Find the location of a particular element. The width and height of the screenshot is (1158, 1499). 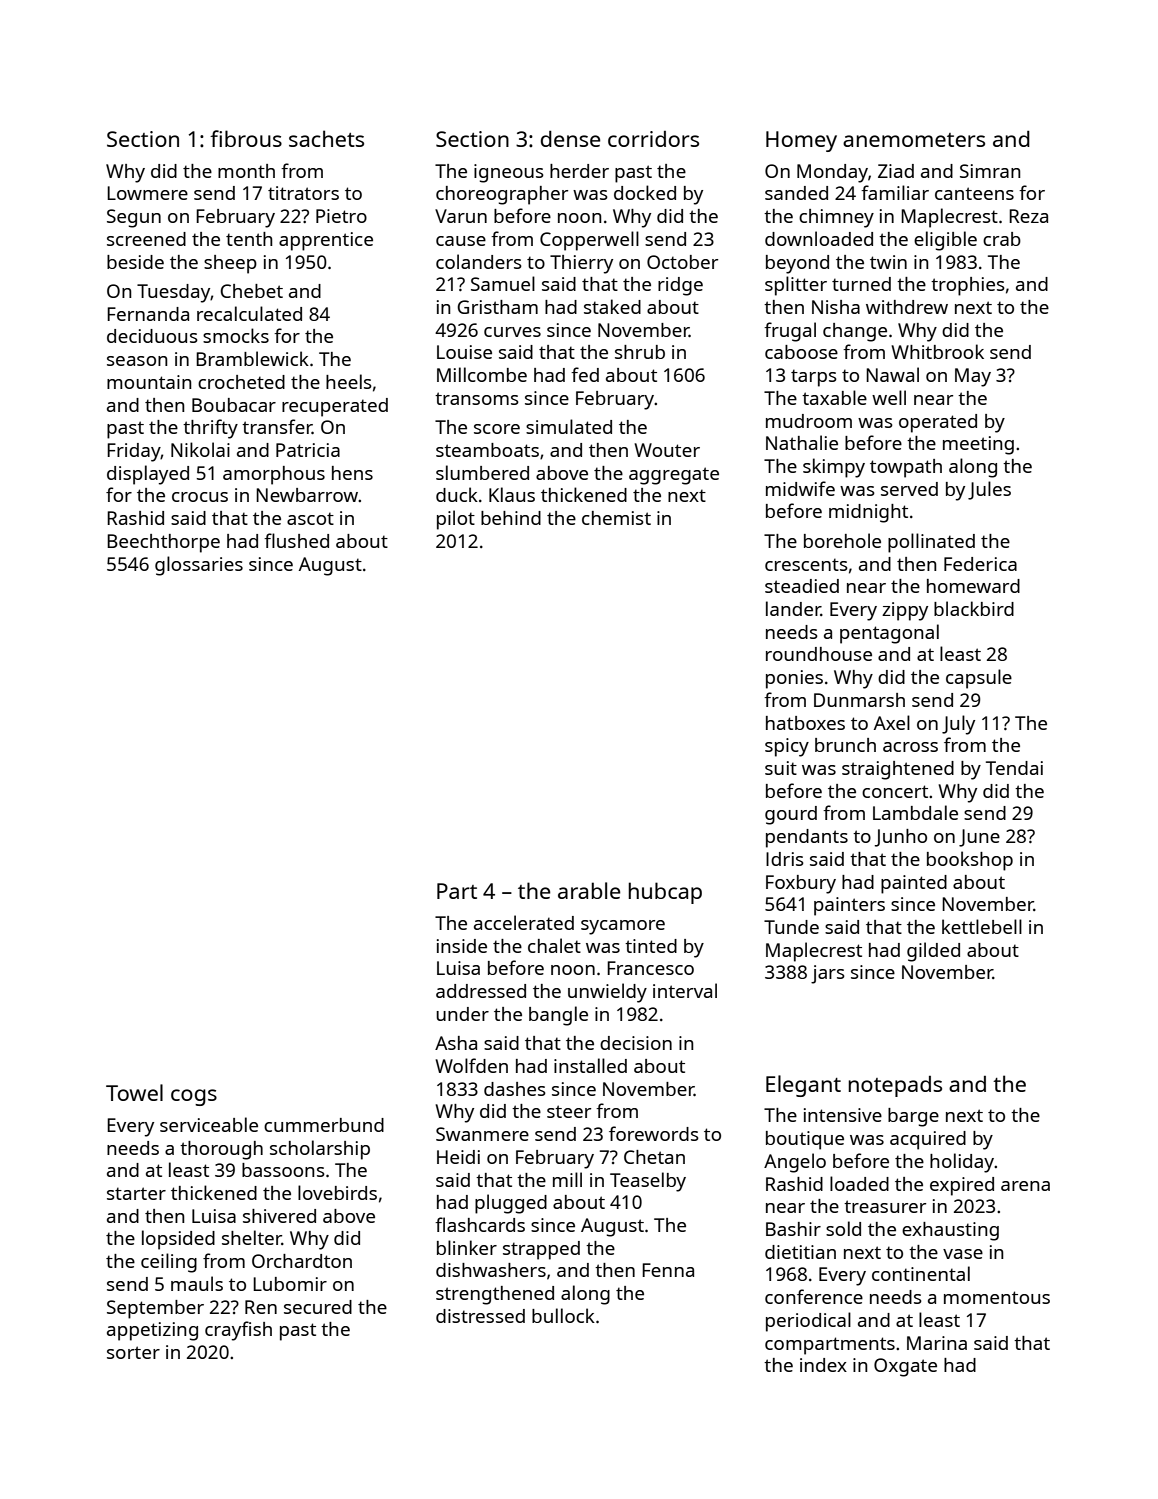

index is located at coordinates (823, 1365).
